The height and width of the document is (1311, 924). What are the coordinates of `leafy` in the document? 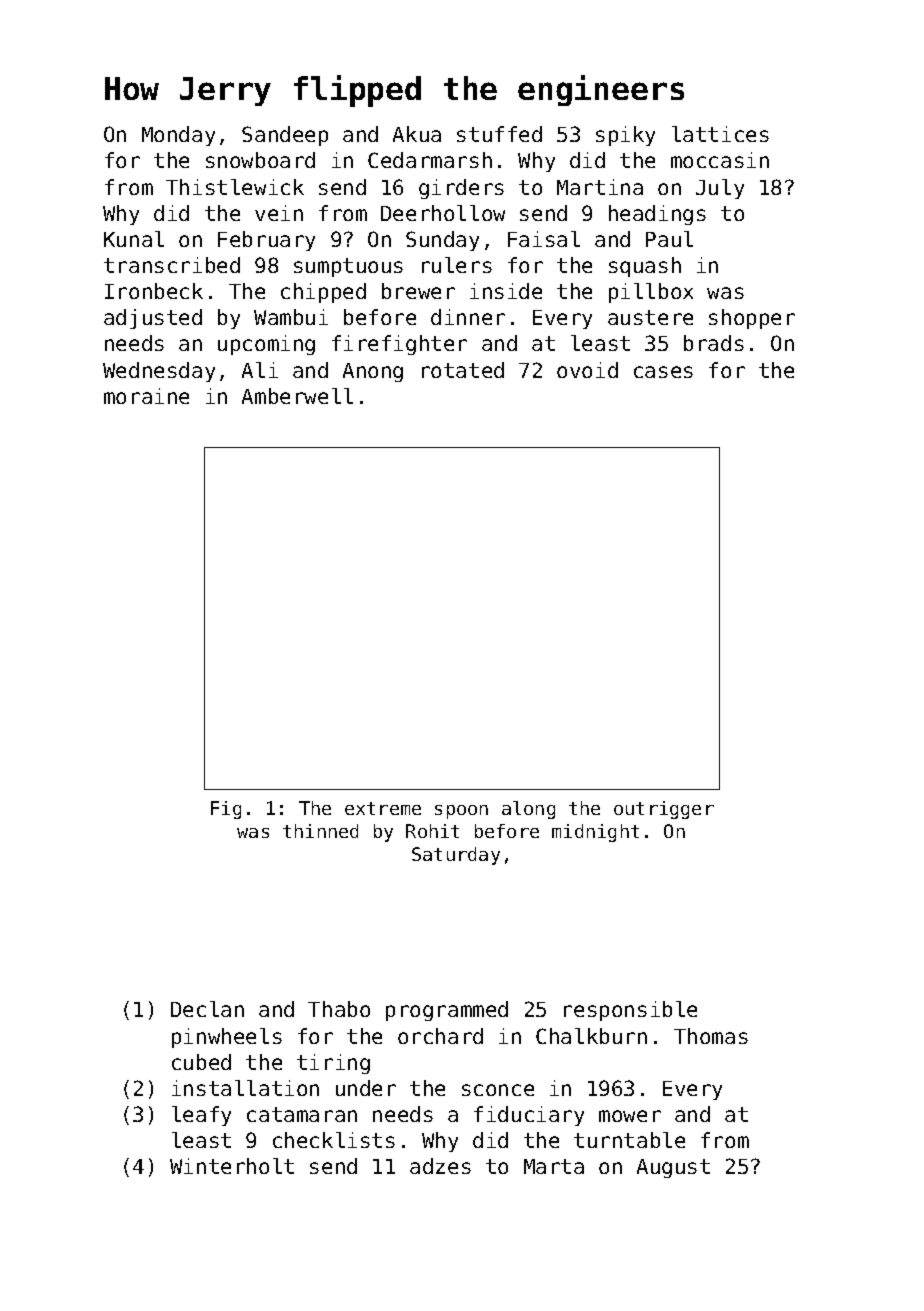 It's located at (201, 1116).
